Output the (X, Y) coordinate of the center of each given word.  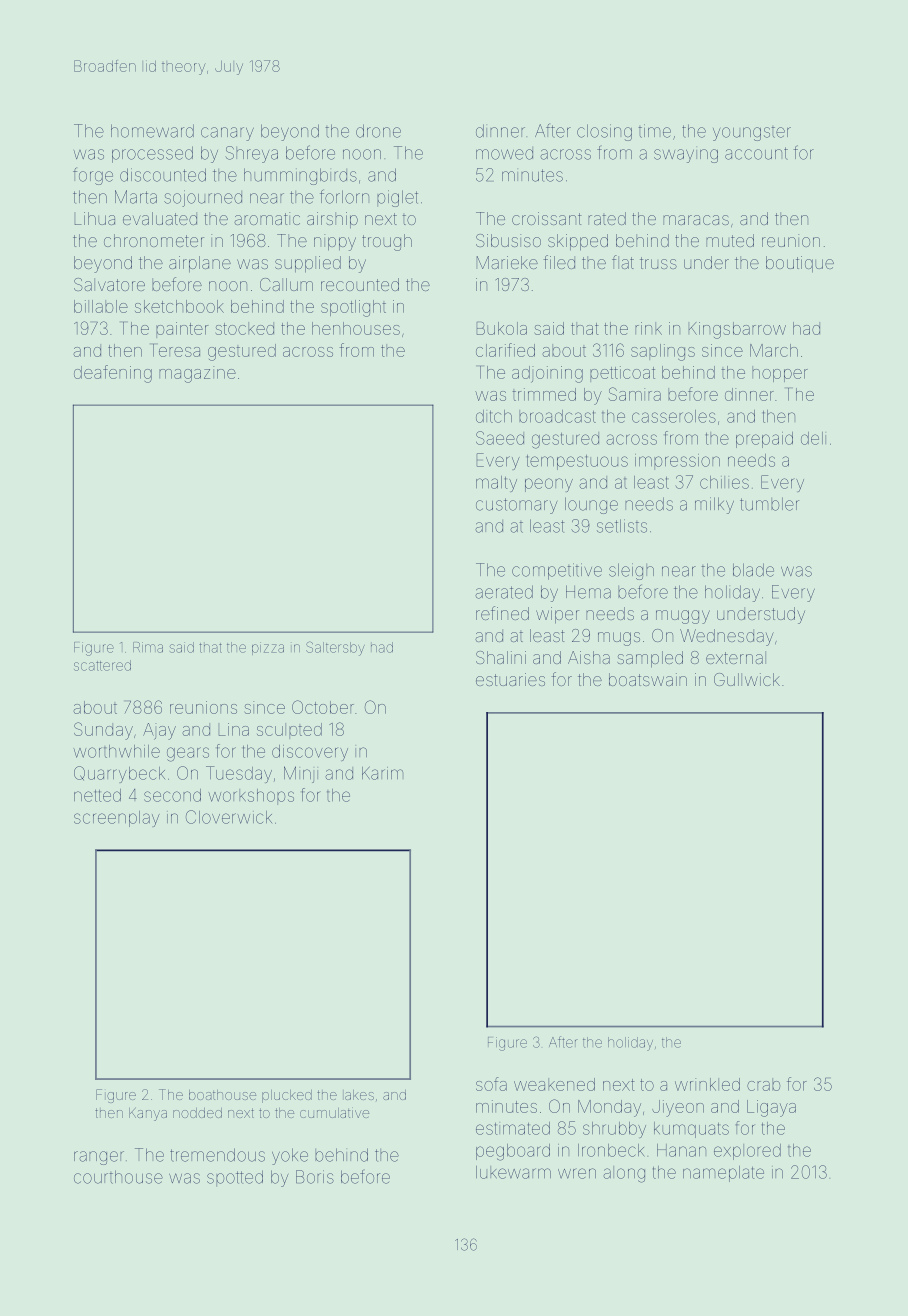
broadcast (557, 416)
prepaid (764, 440)
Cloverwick (229, 817)
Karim (382, 773)
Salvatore (109, 284)
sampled (650, 659)
